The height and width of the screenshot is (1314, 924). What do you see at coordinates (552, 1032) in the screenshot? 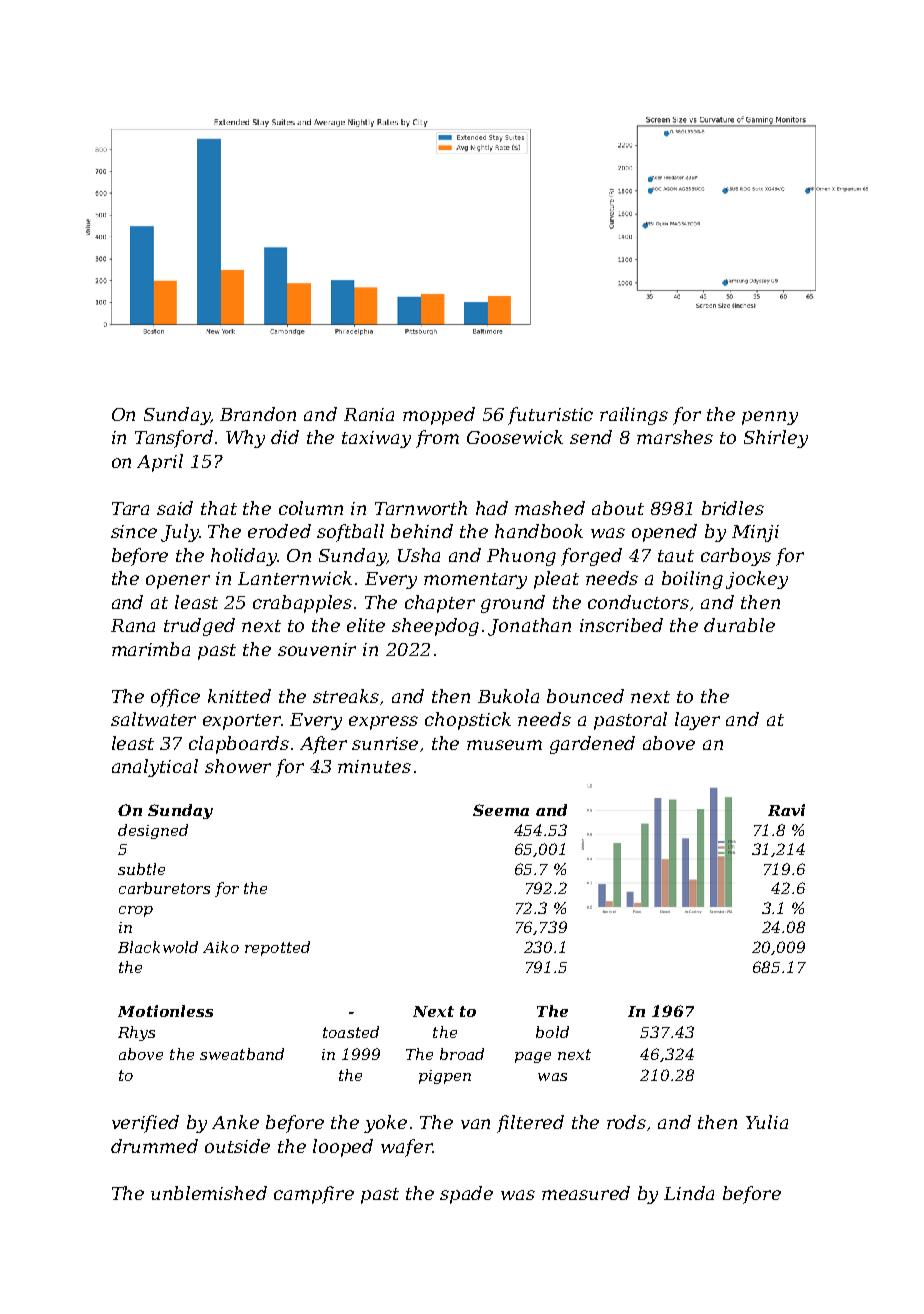
I see `bold` at bounding box center [552, 1032].
